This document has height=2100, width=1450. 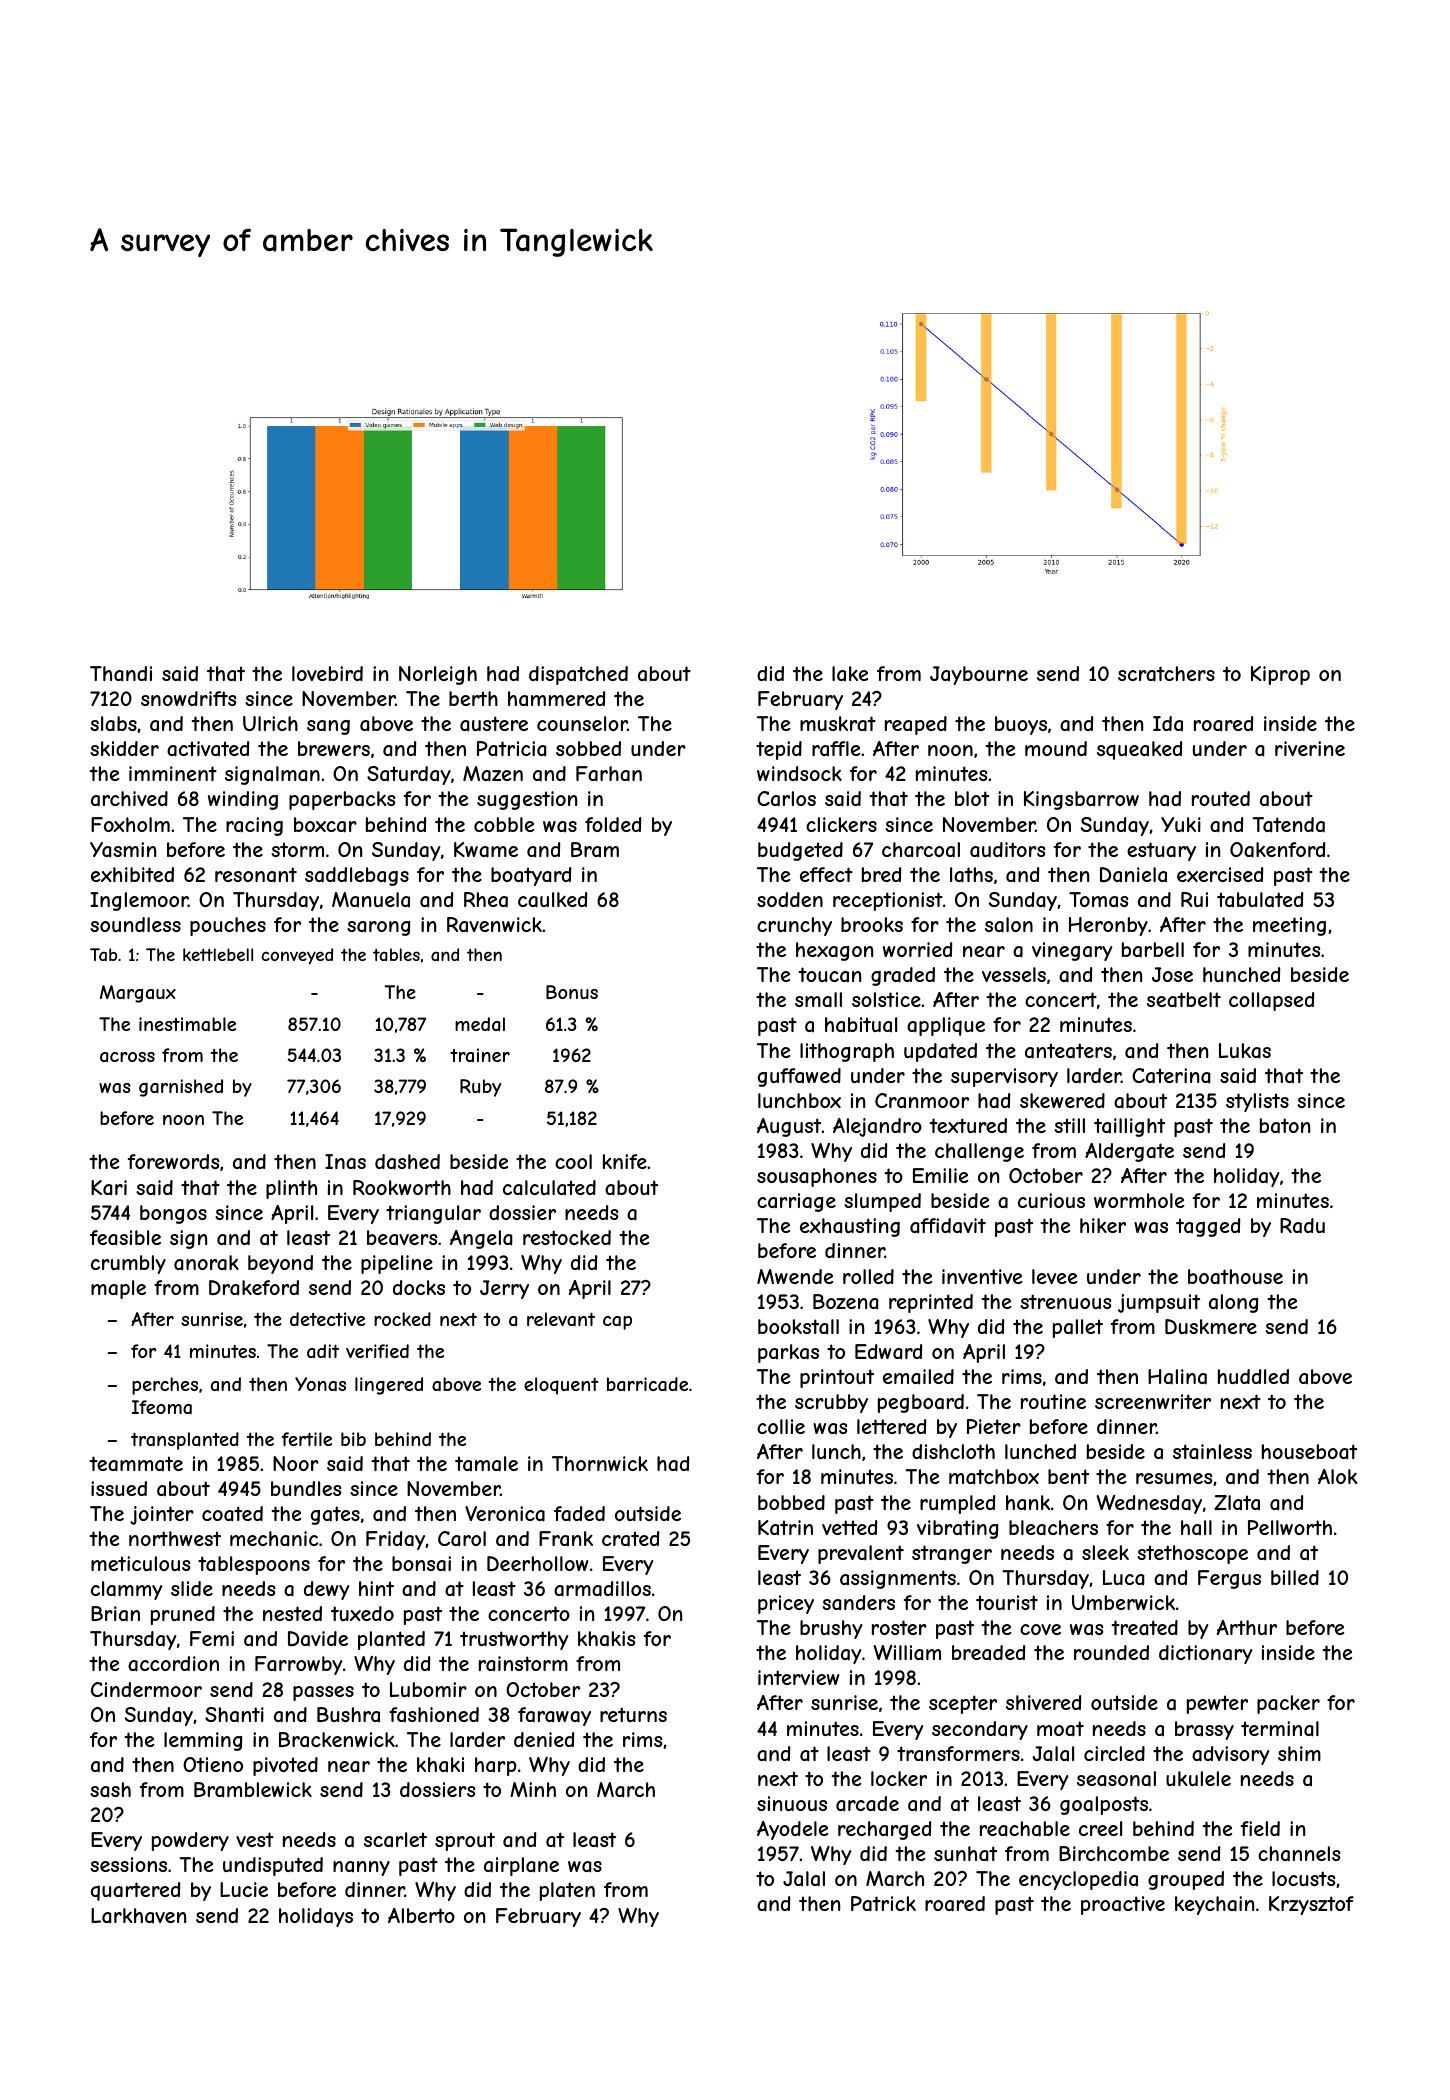 What do you see at coordinates (132, 874) in the document?
I see `exhibited` at bounding box center [132, 874].
